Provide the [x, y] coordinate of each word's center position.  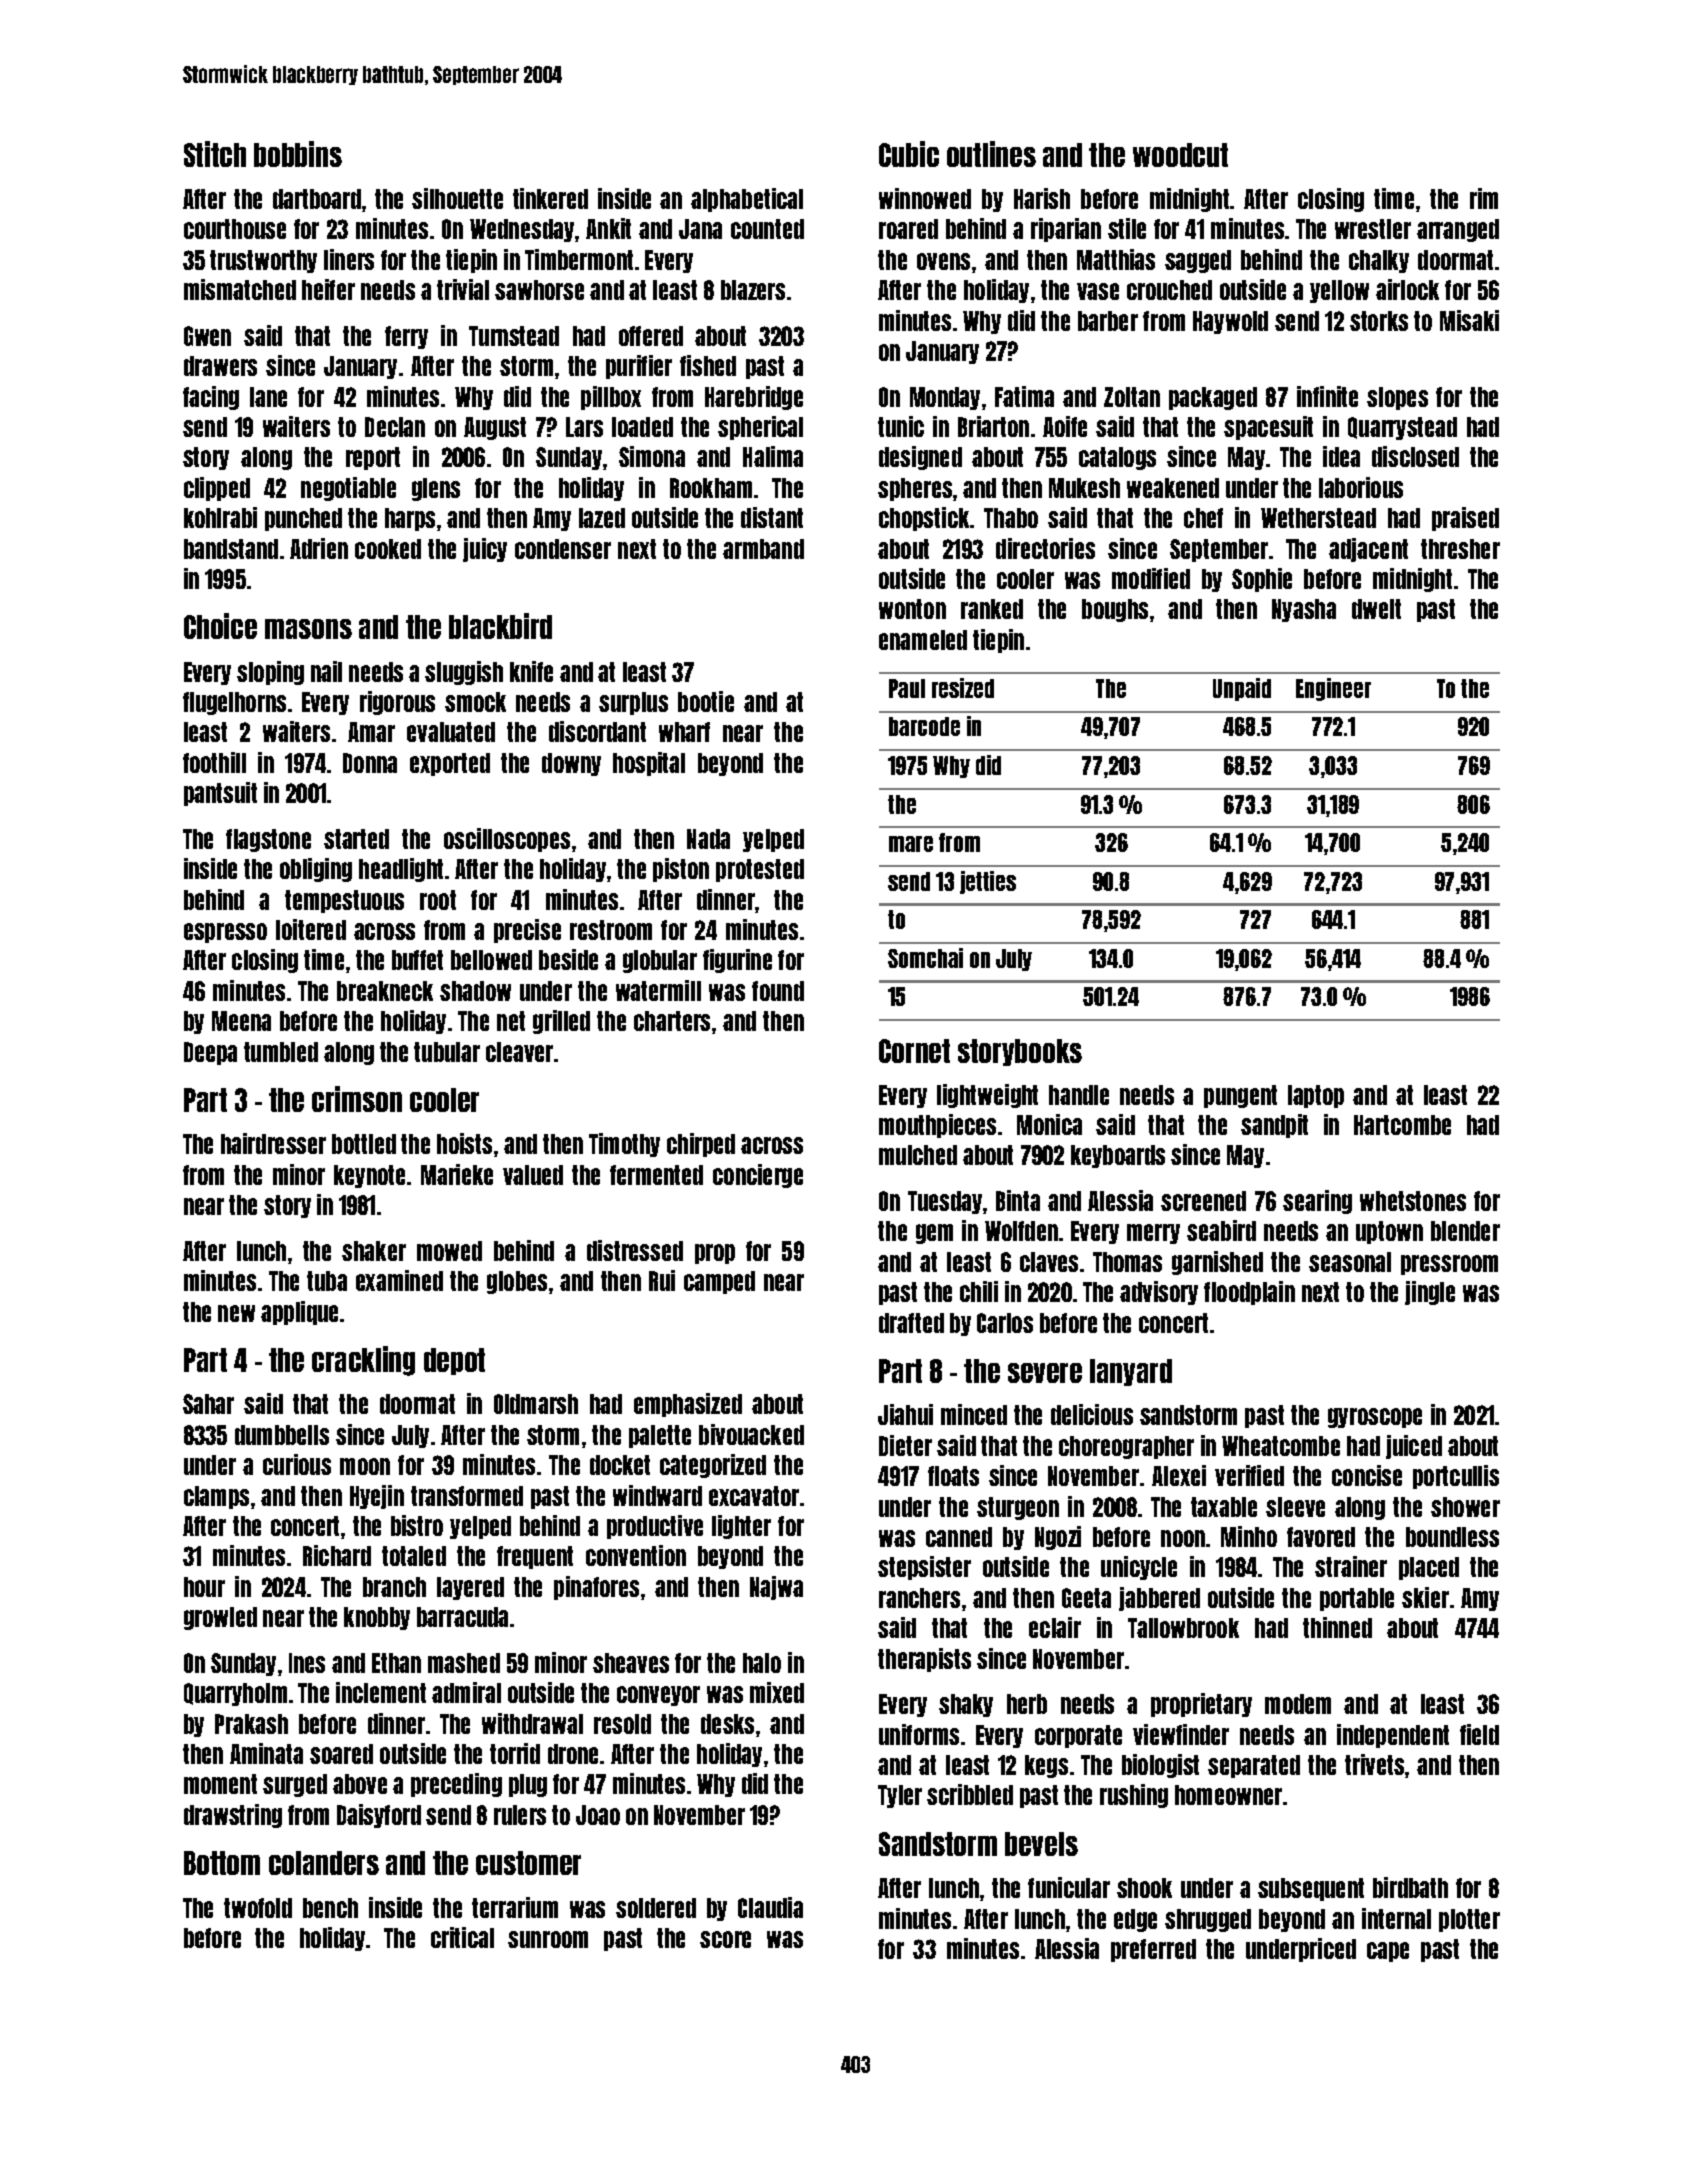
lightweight [987, 1096]
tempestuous [344, 901]
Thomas [1127, 1262]
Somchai [925, 958]
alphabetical [747, 200]
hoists [464, 1143]
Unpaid [1242, 689]
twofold [258, 1908]
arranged [1458, 230]
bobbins [298, 154]
